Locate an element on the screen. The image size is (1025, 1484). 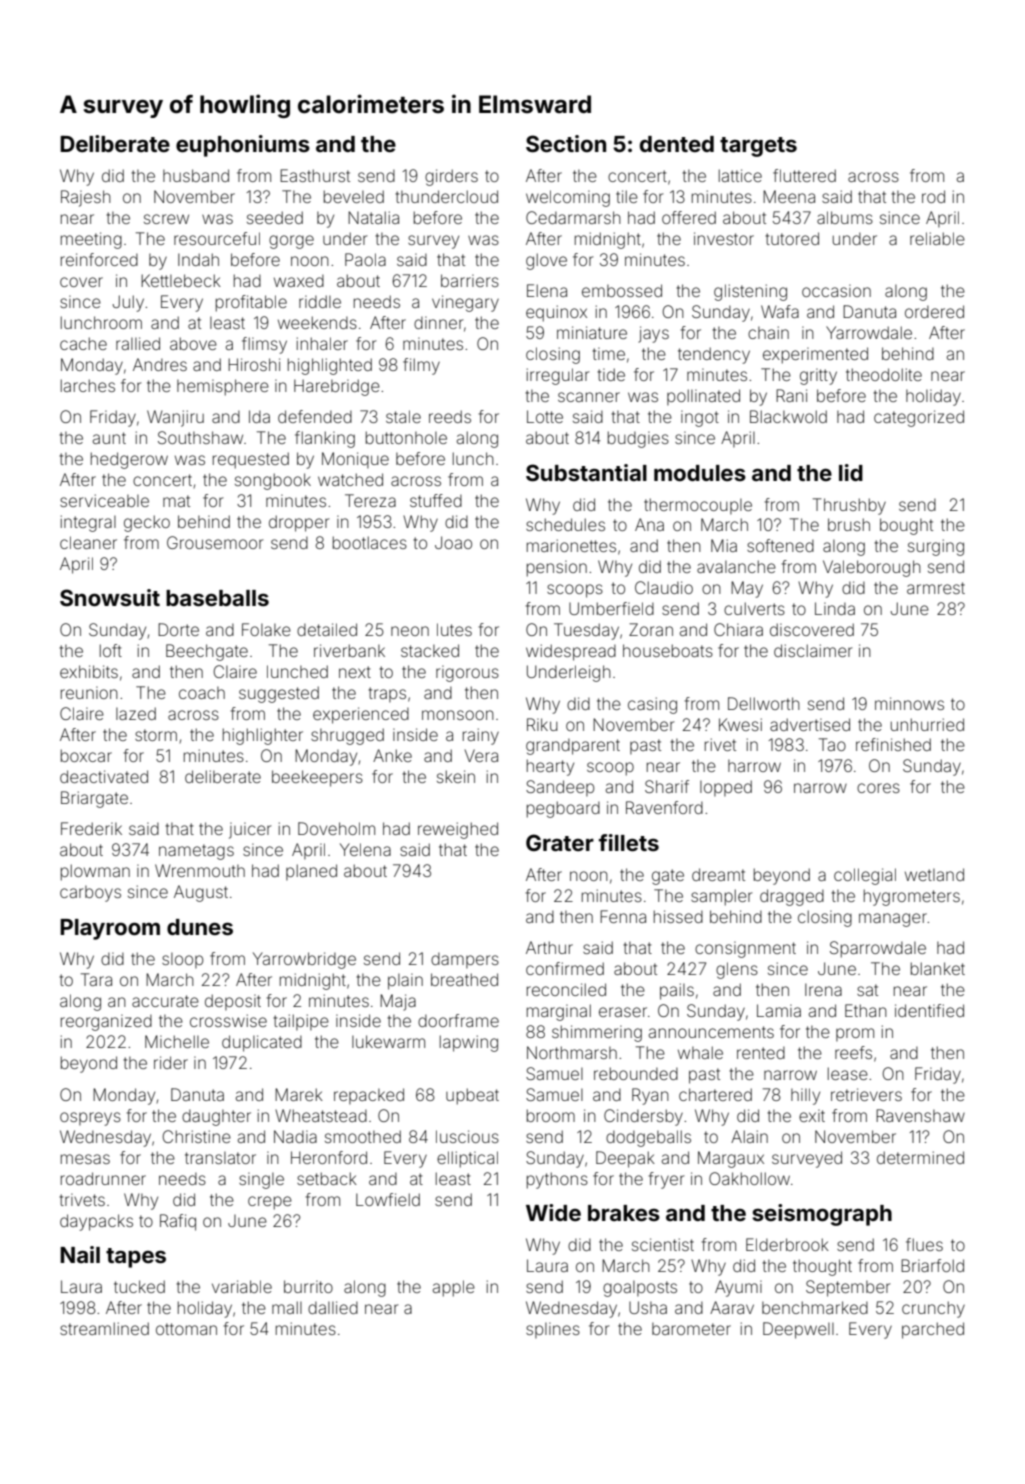
identified is located at coordinates (929, 1010).
